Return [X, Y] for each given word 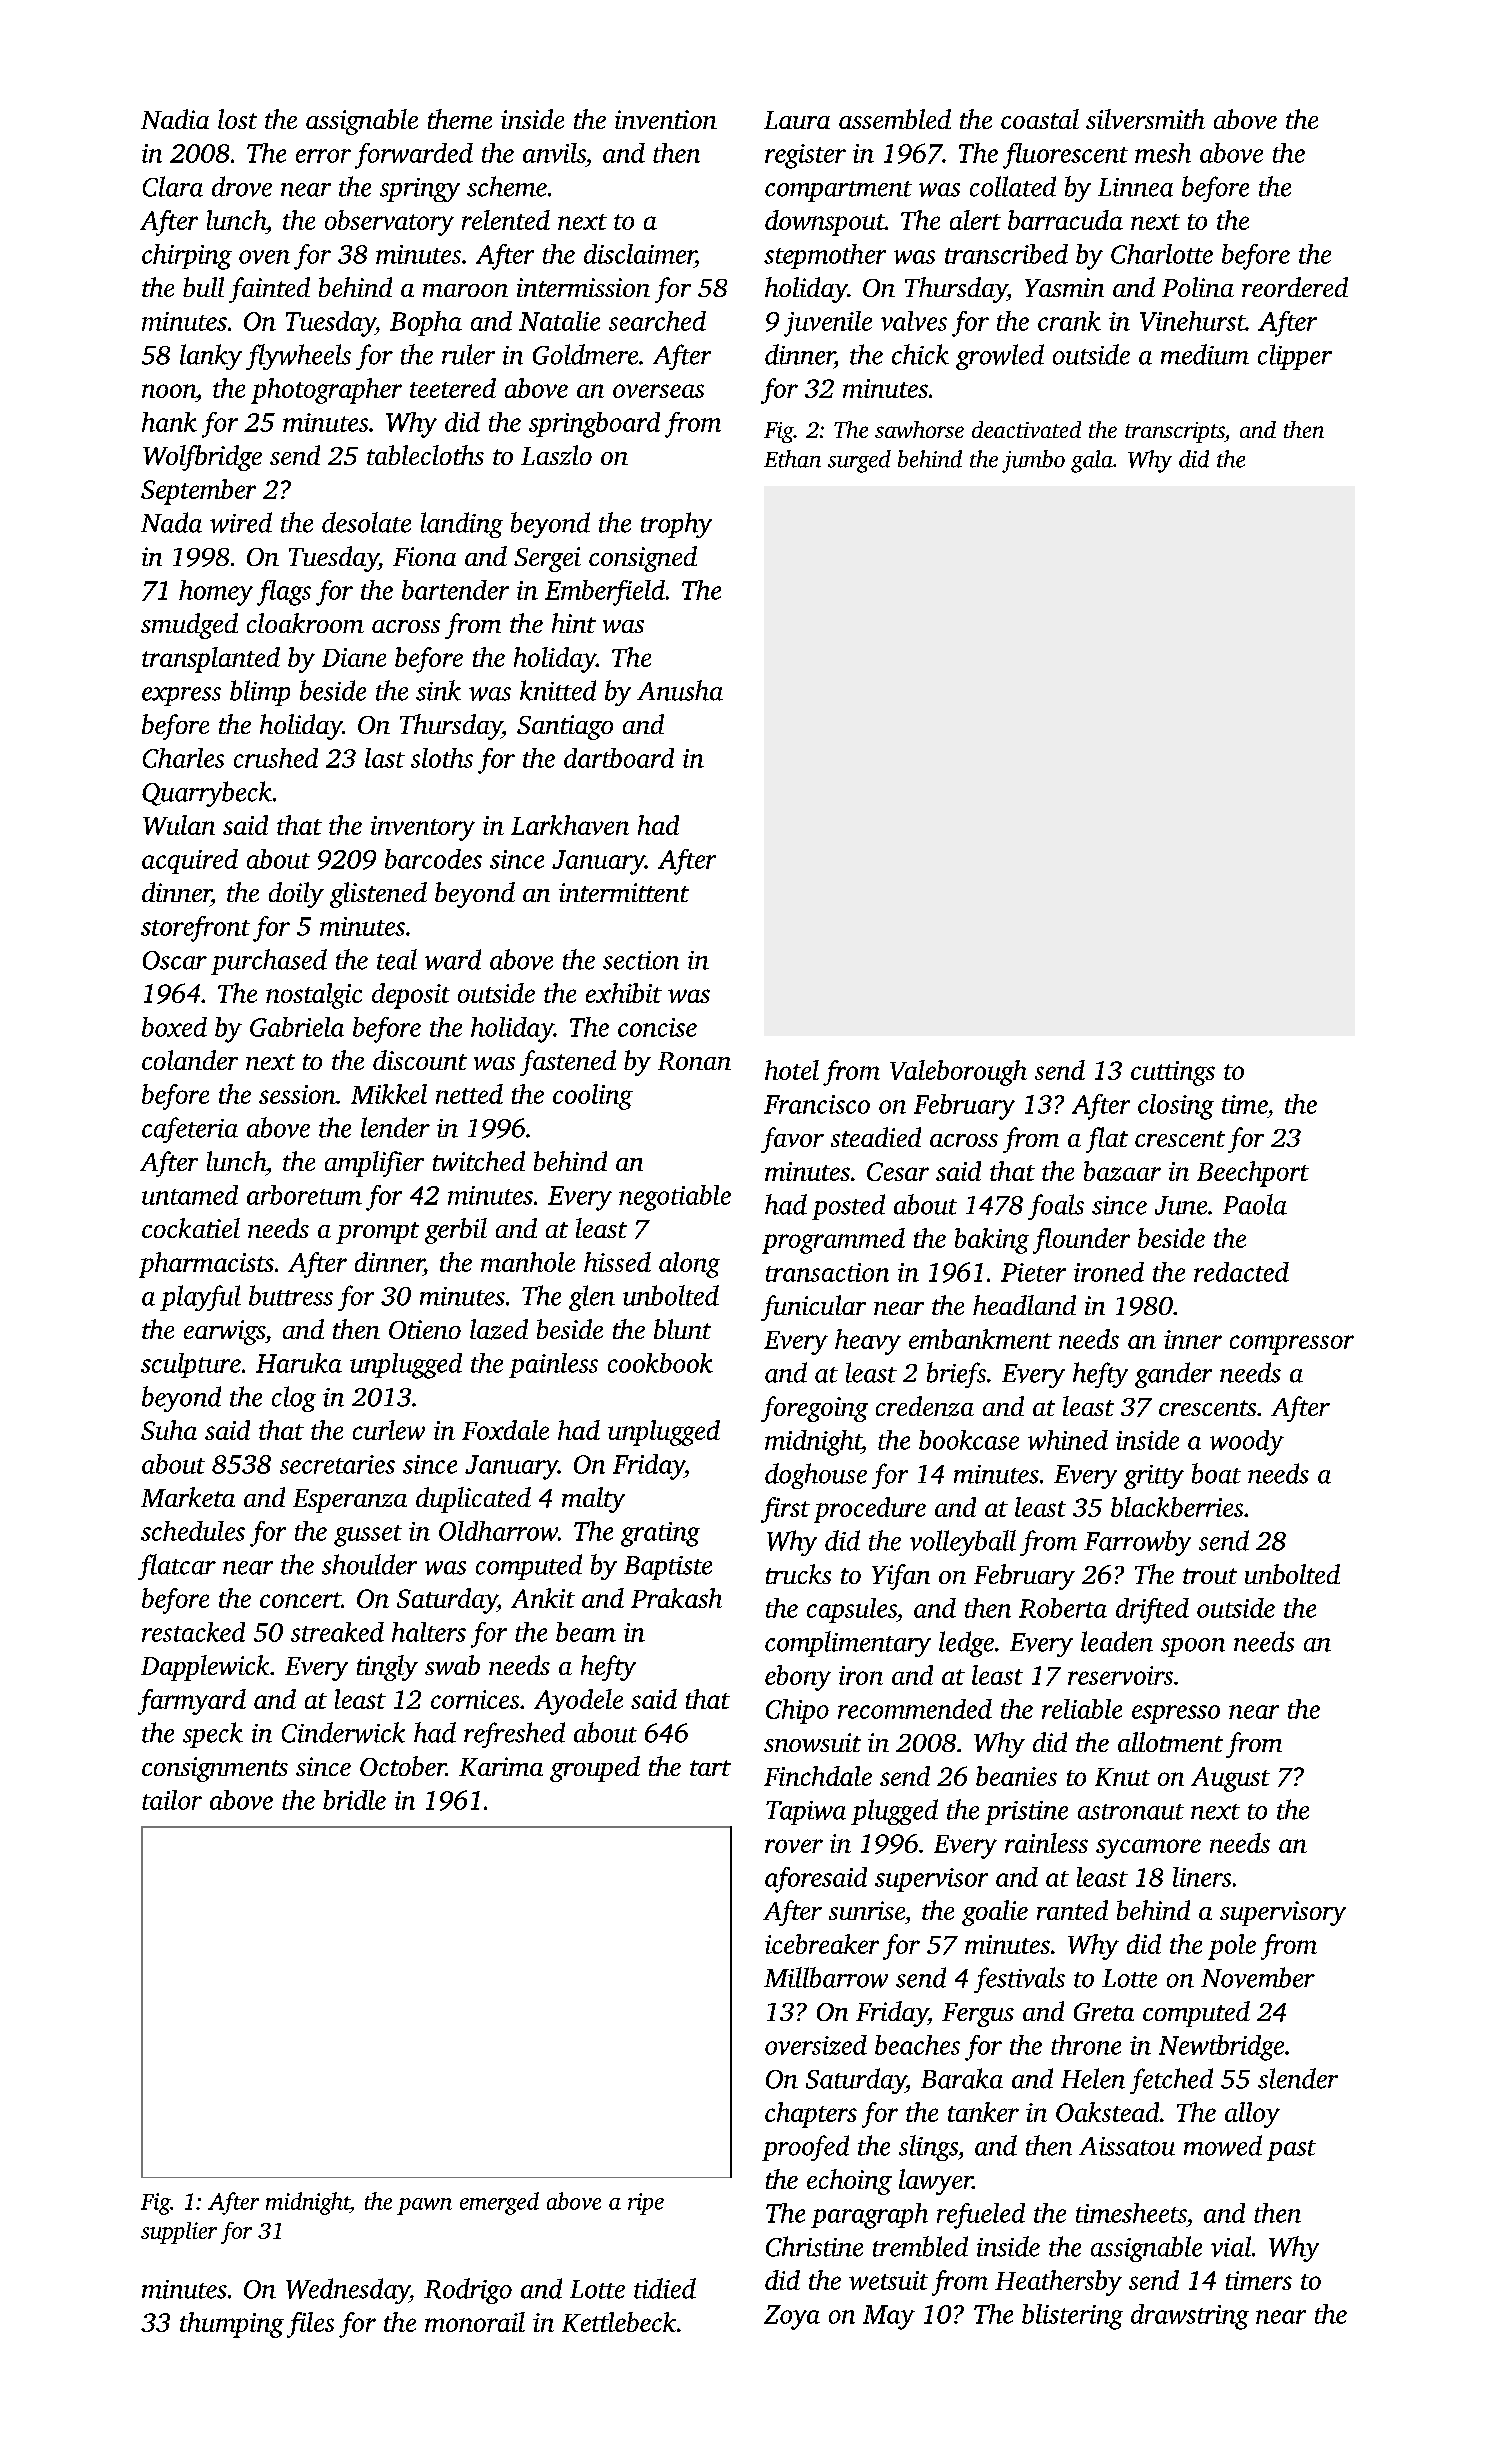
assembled [895, 119]
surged [859, 461]
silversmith [1145, 119]
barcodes [433, 859]
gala [1092, 461]
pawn [424, 2206]
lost [237, 119]
